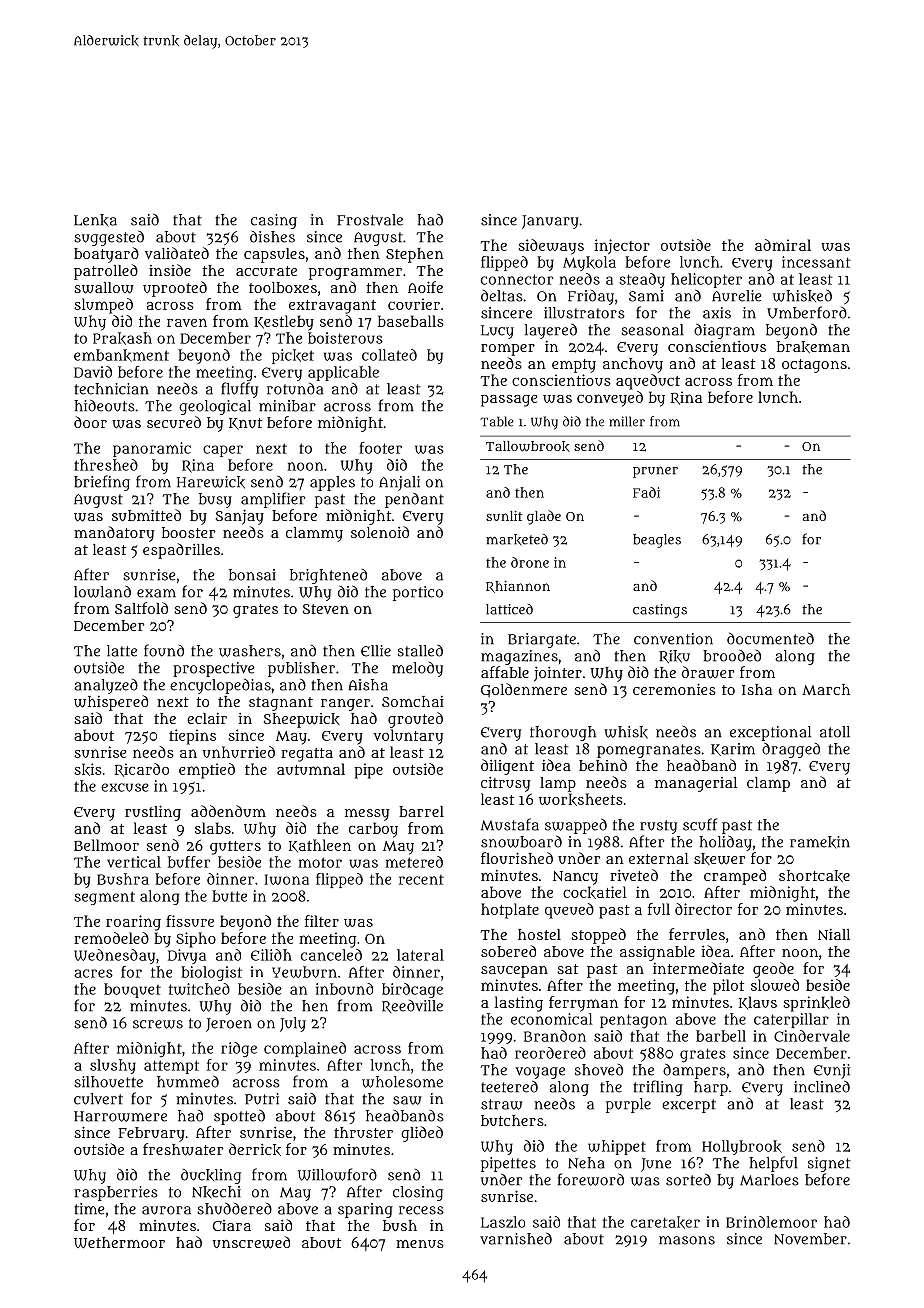  I want to click on grouted, so click(415, 720).
